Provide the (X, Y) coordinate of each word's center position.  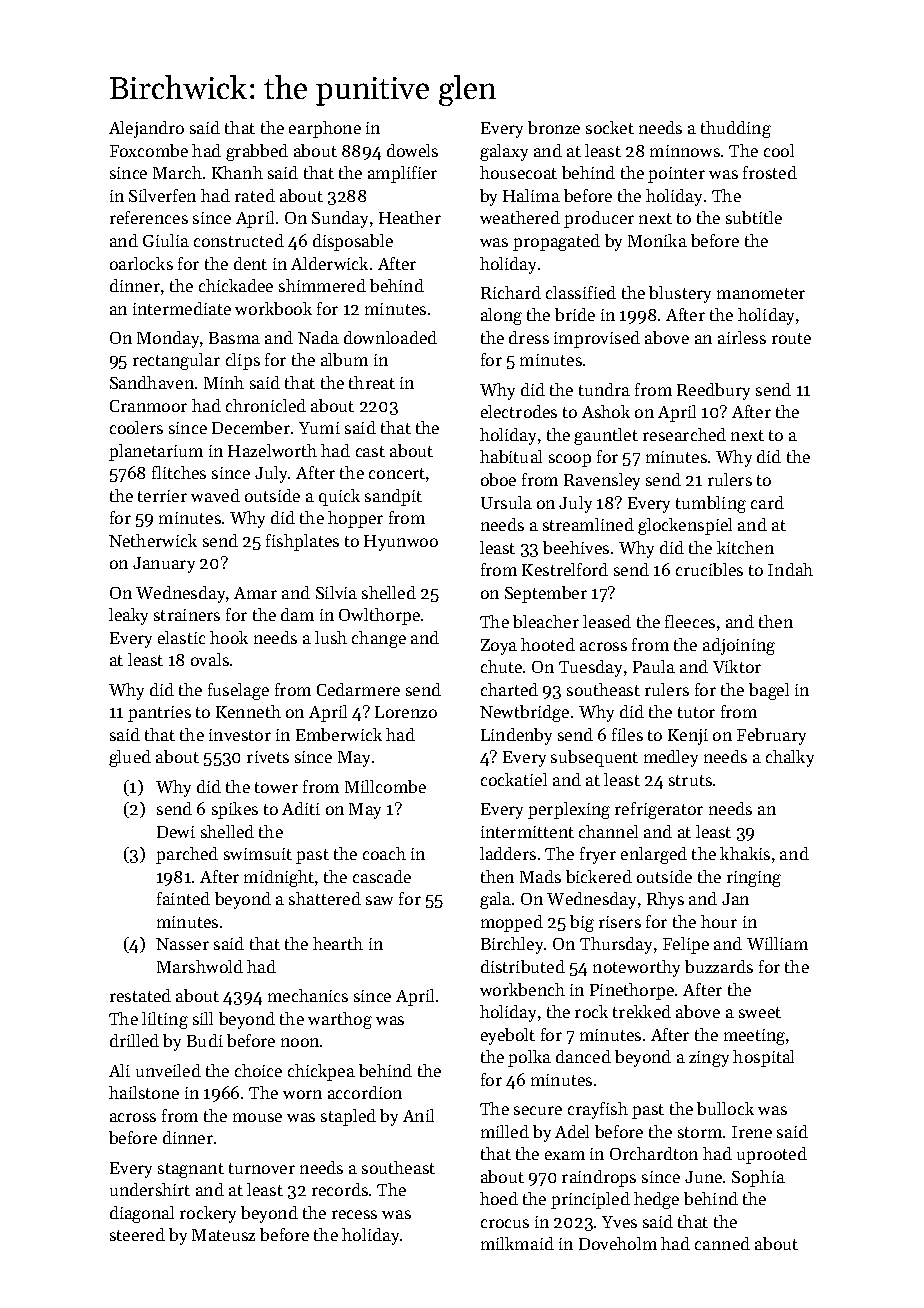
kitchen (745, 547)
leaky (128, 616)
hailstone (144, 1092)
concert (397, 473)
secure (538, 1110)
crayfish (598, 1110)
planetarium (156, 452)
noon (300, 1042)
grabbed (257, 152)
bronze (554, 127)
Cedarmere (358, 689)
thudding (736, 129)
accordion (365, 1092)
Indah (790, 569)
